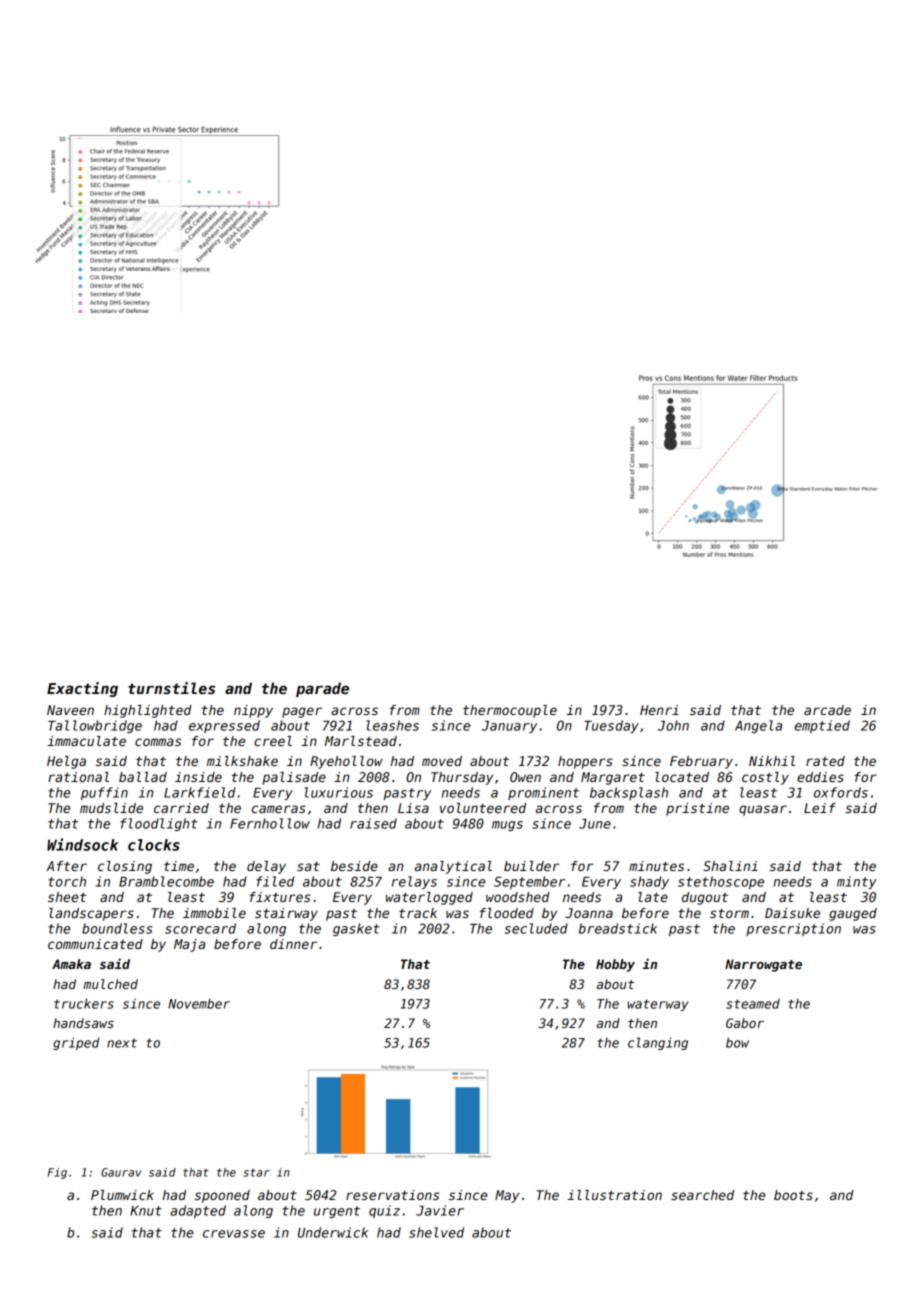  Describe the element at coordinates (763, 965) in the page. I see `Narrowgate` at that location.
